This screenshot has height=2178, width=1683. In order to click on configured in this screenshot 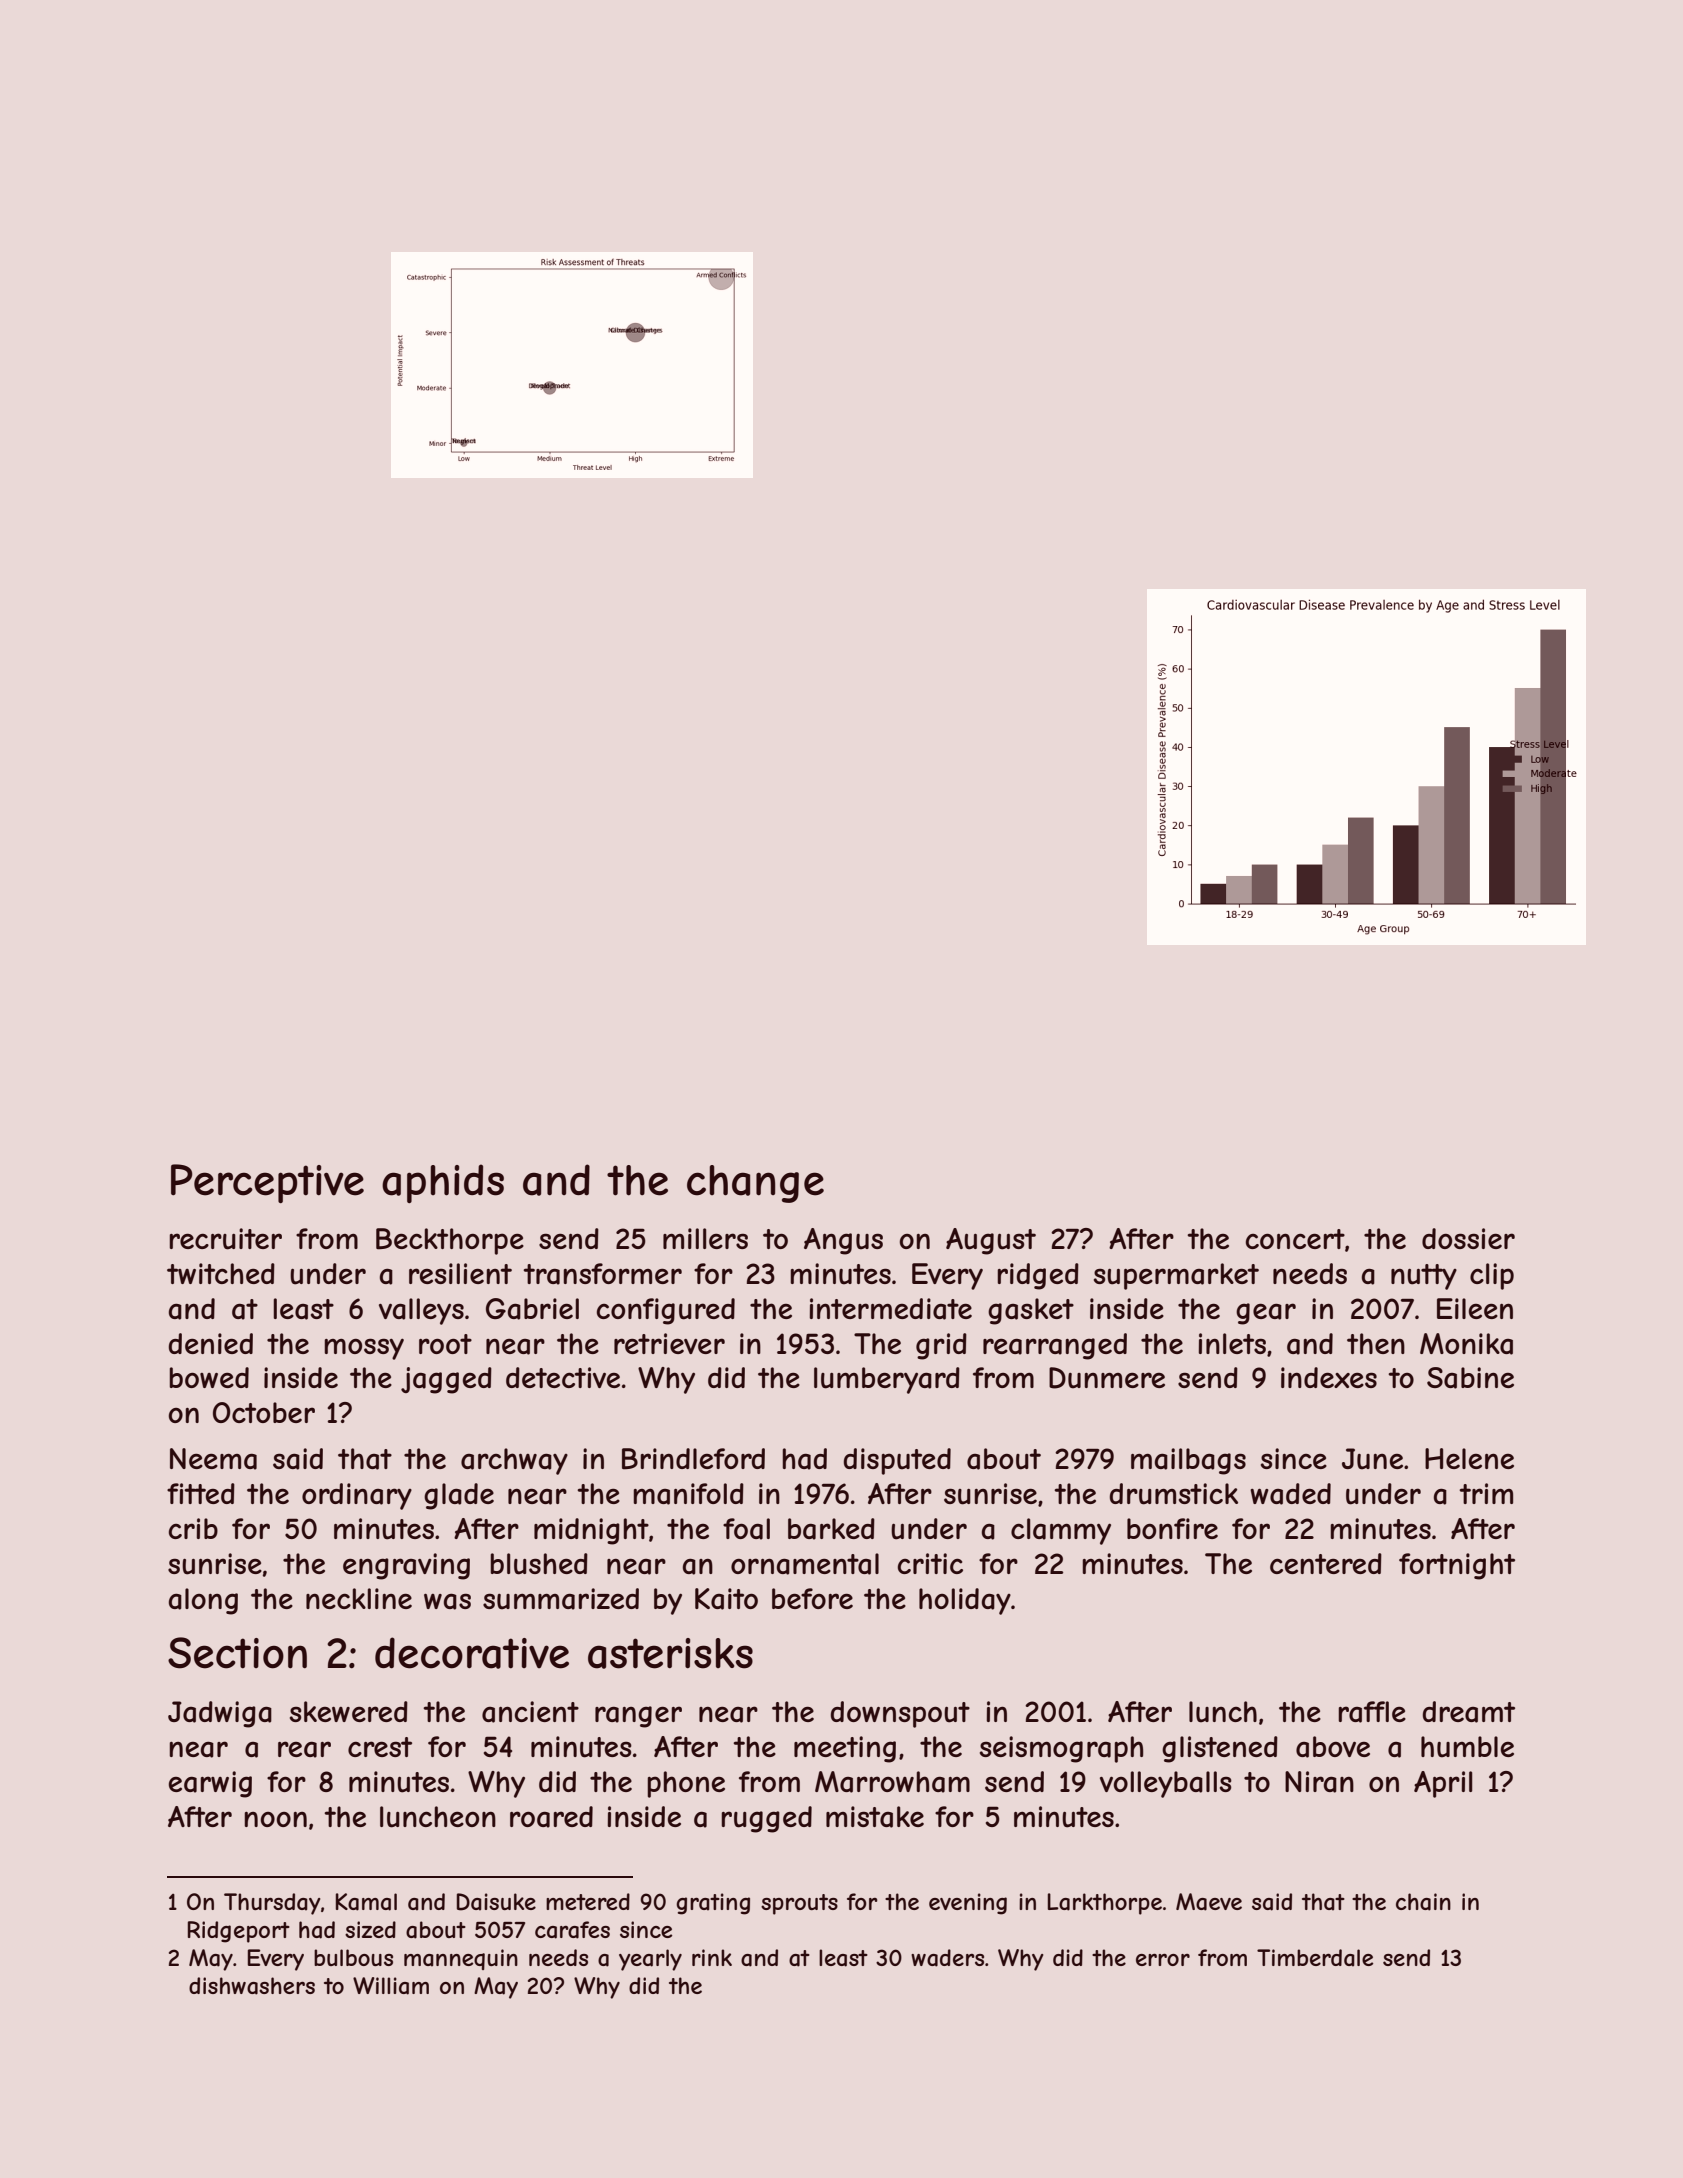, I will do `click(666, 1311)`.
